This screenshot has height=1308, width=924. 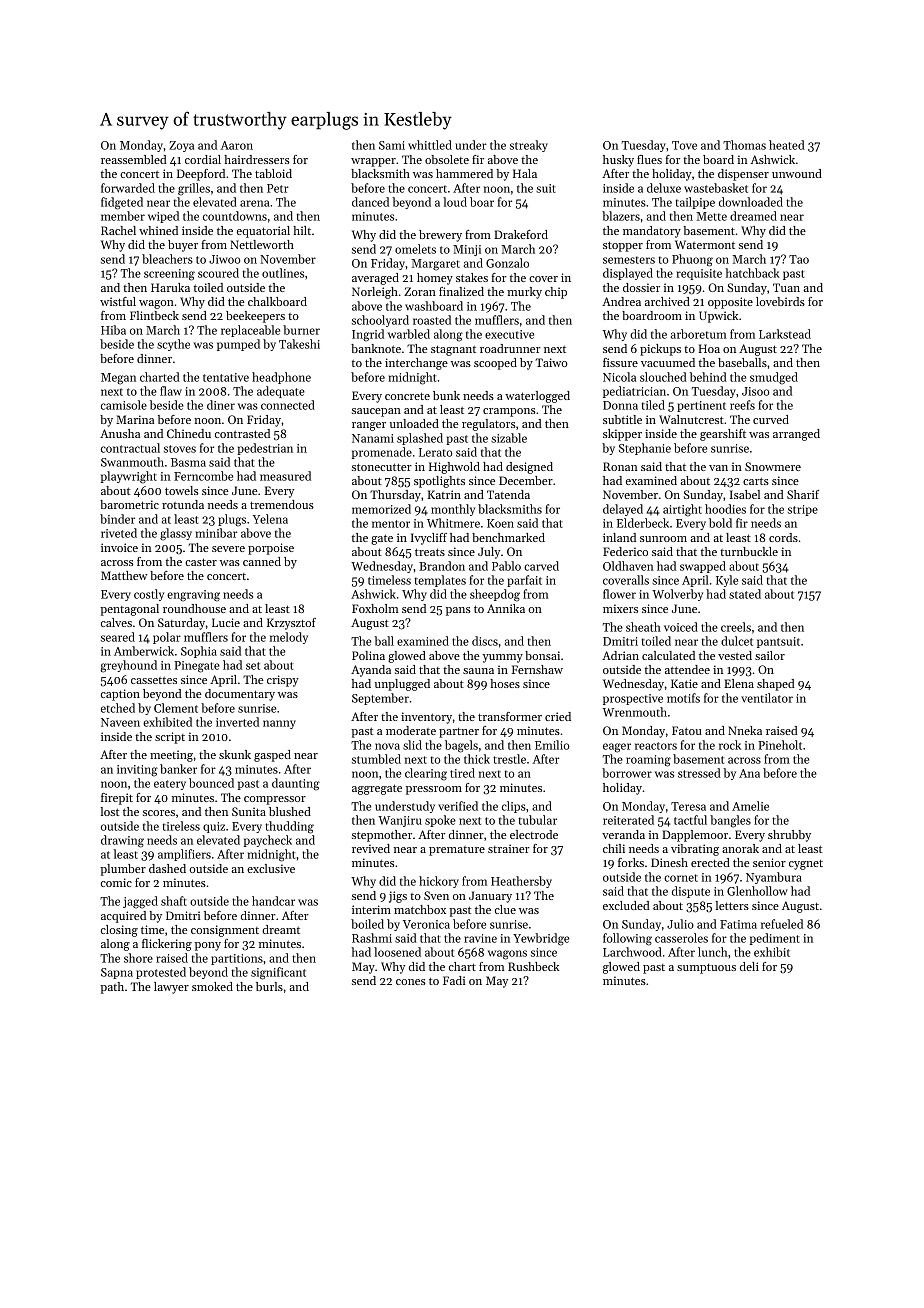 What do you see at coordinates (529, 146) in the screenshot?
I see `streaky` at bounding box center [529, 146].
